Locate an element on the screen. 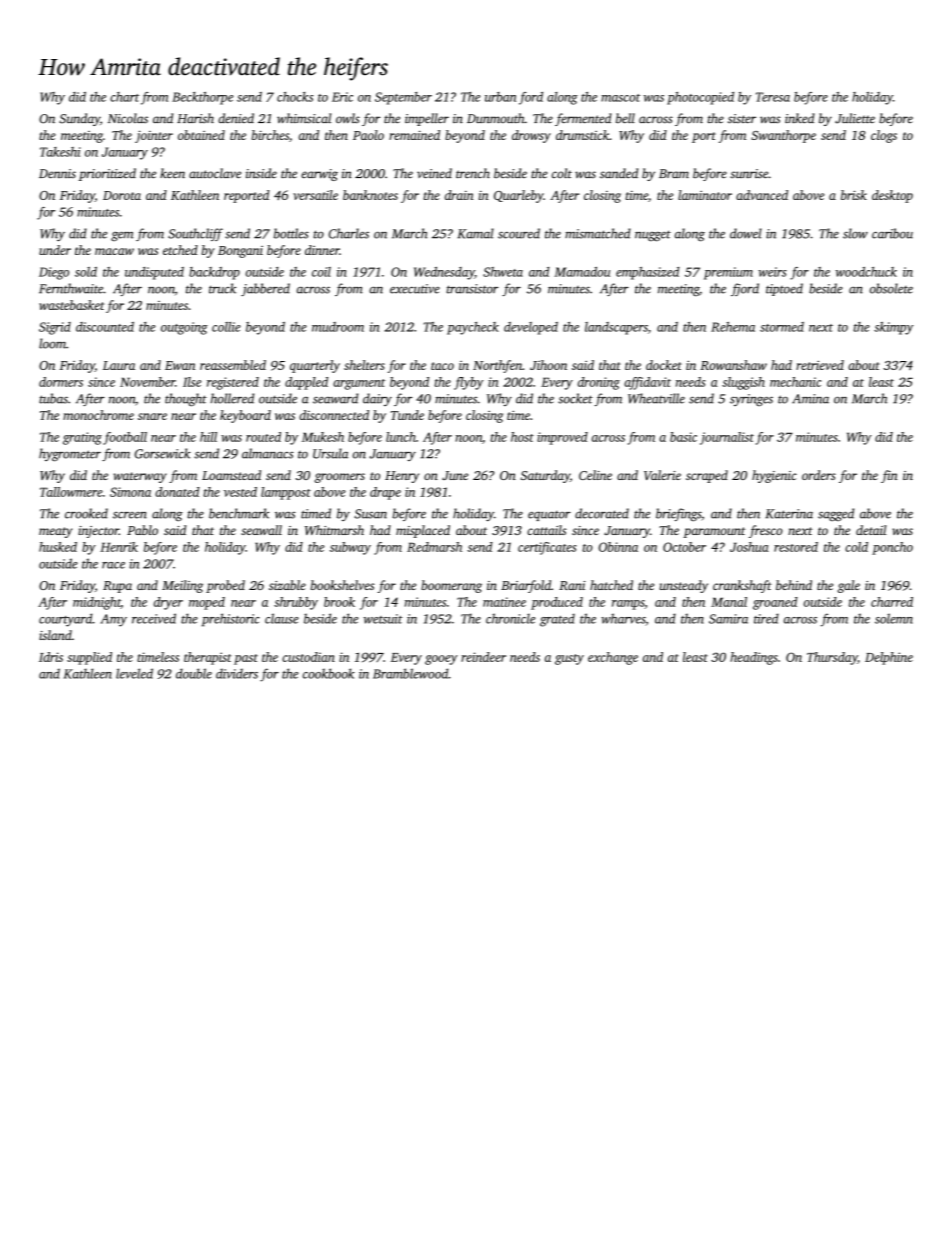  gem is located at coordinates (122, 236).
